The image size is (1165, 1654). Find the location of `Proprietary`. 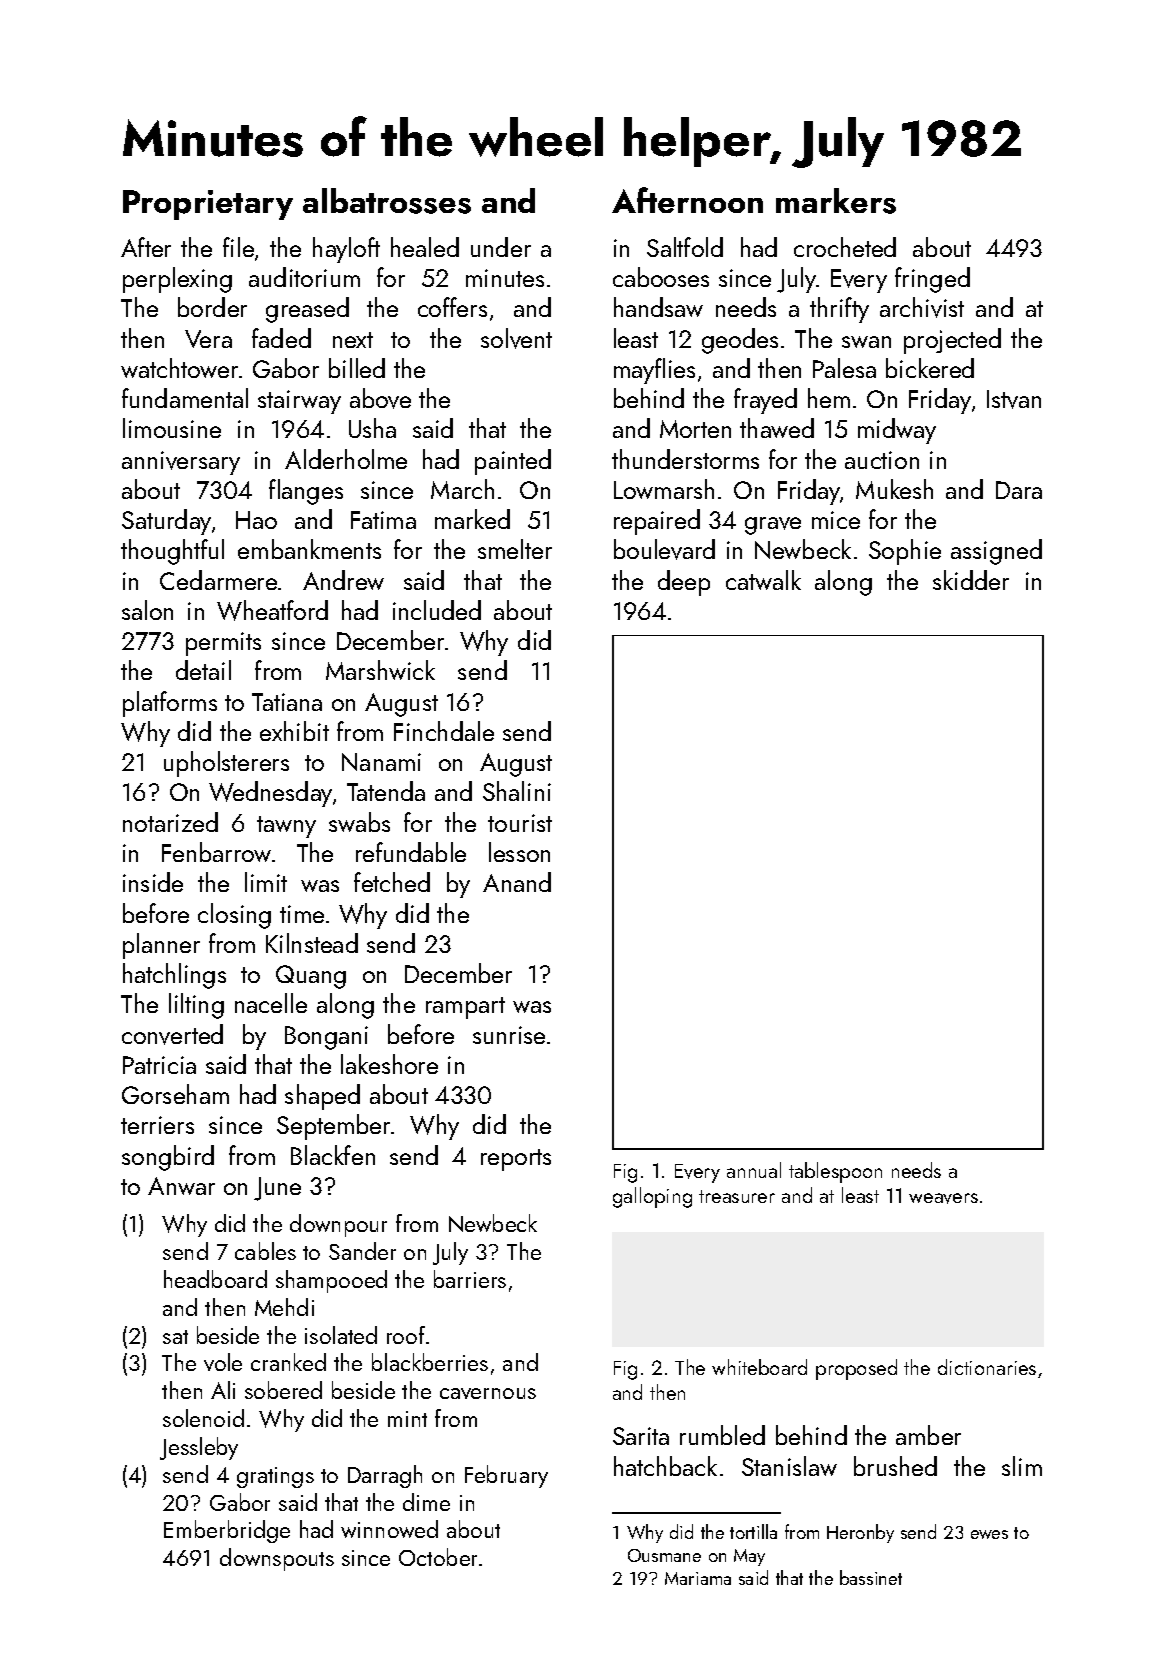

Proprietary is located at coordinates (208, 205).
